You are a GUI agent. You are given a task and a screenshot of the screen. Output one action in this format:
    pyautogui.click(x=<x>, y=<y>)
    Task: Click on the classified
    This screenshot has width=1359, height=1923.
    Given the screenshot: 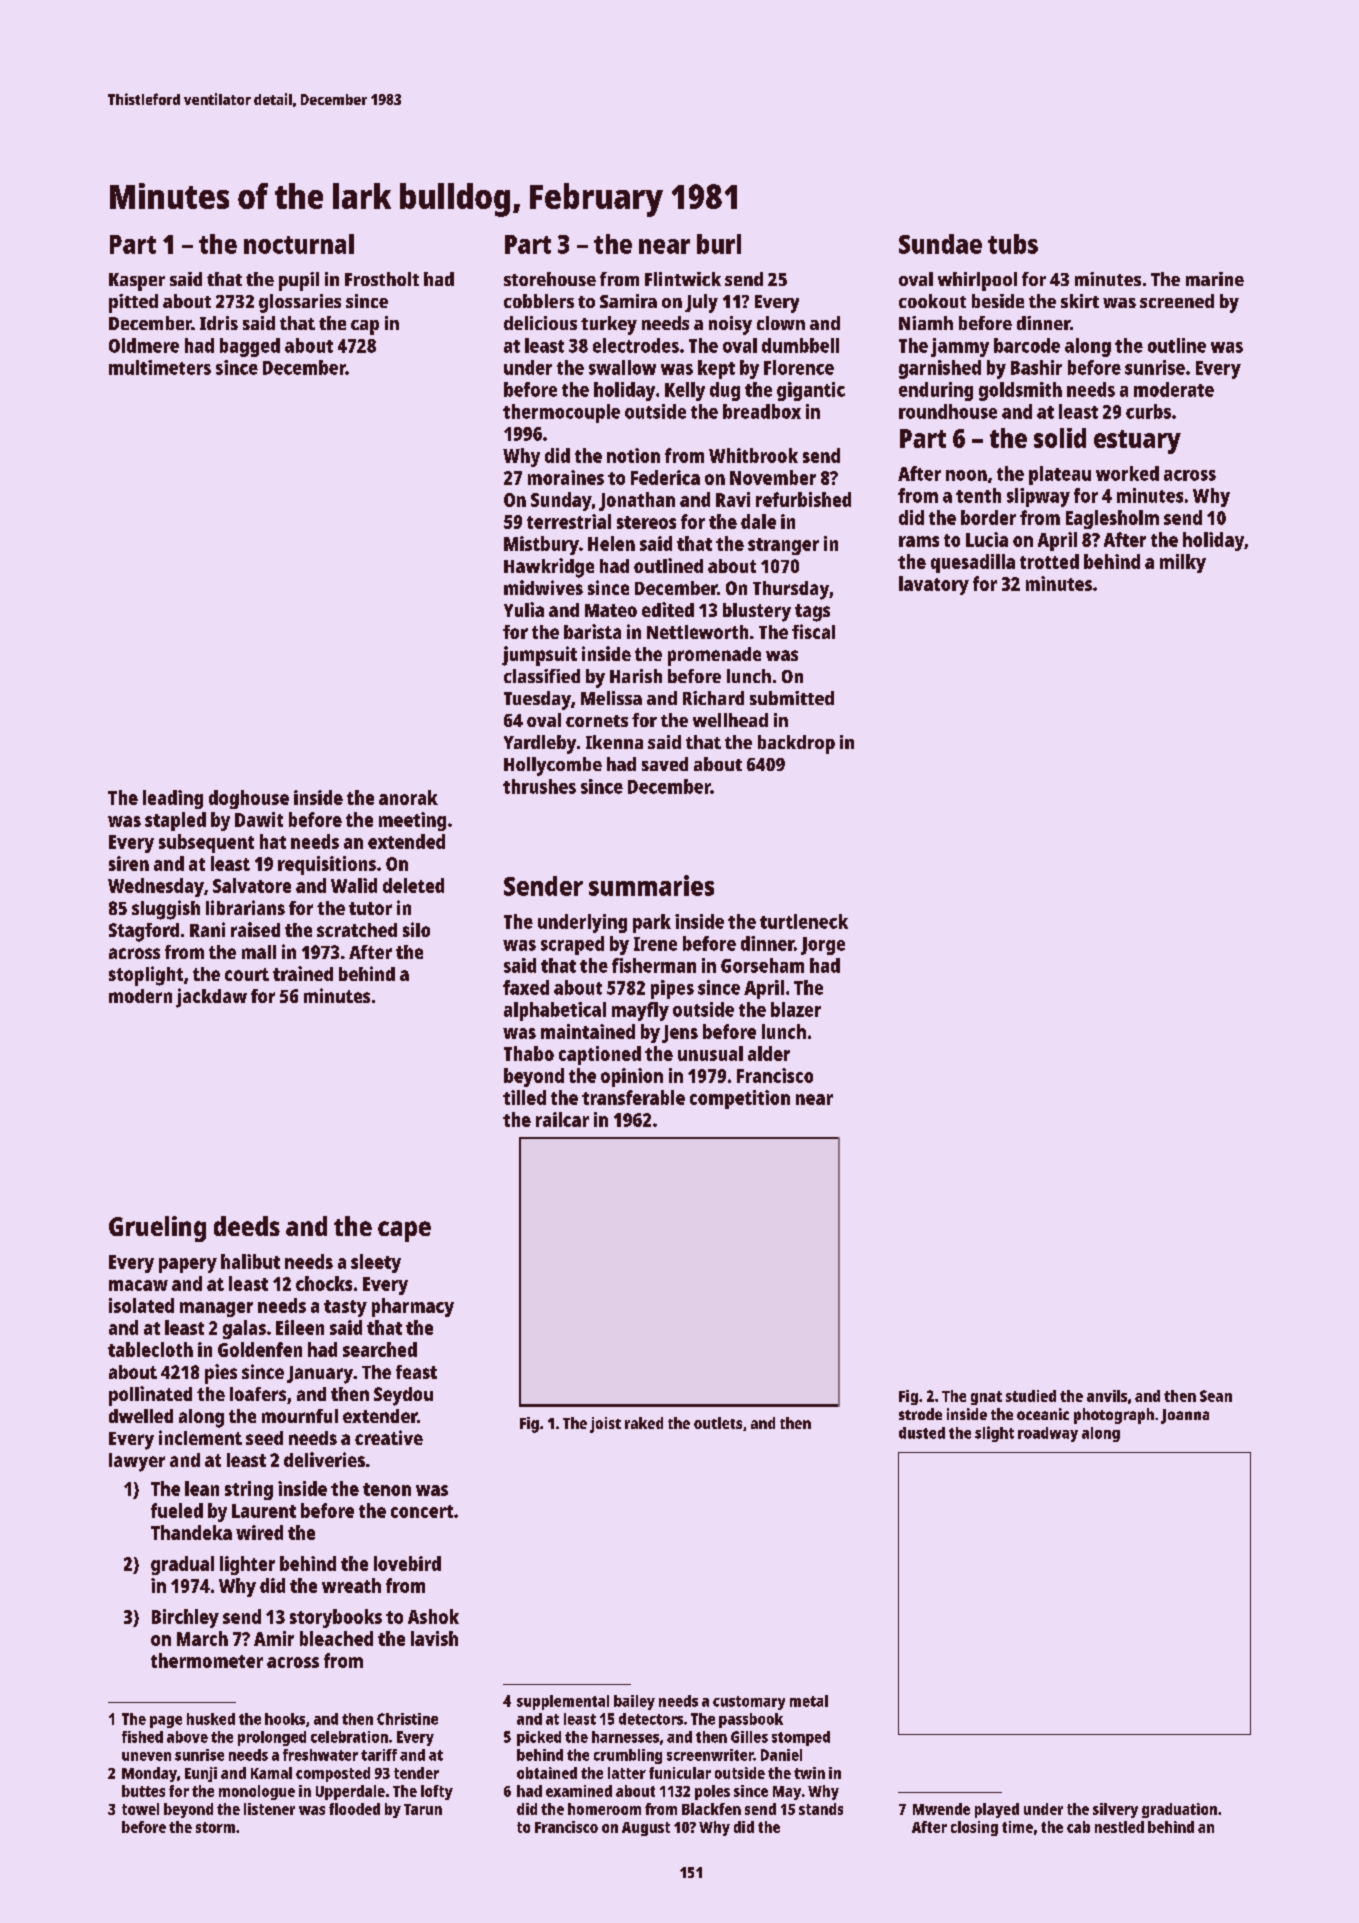 What is the action you would take?
    pyautogui.click(x=542, y=676)
